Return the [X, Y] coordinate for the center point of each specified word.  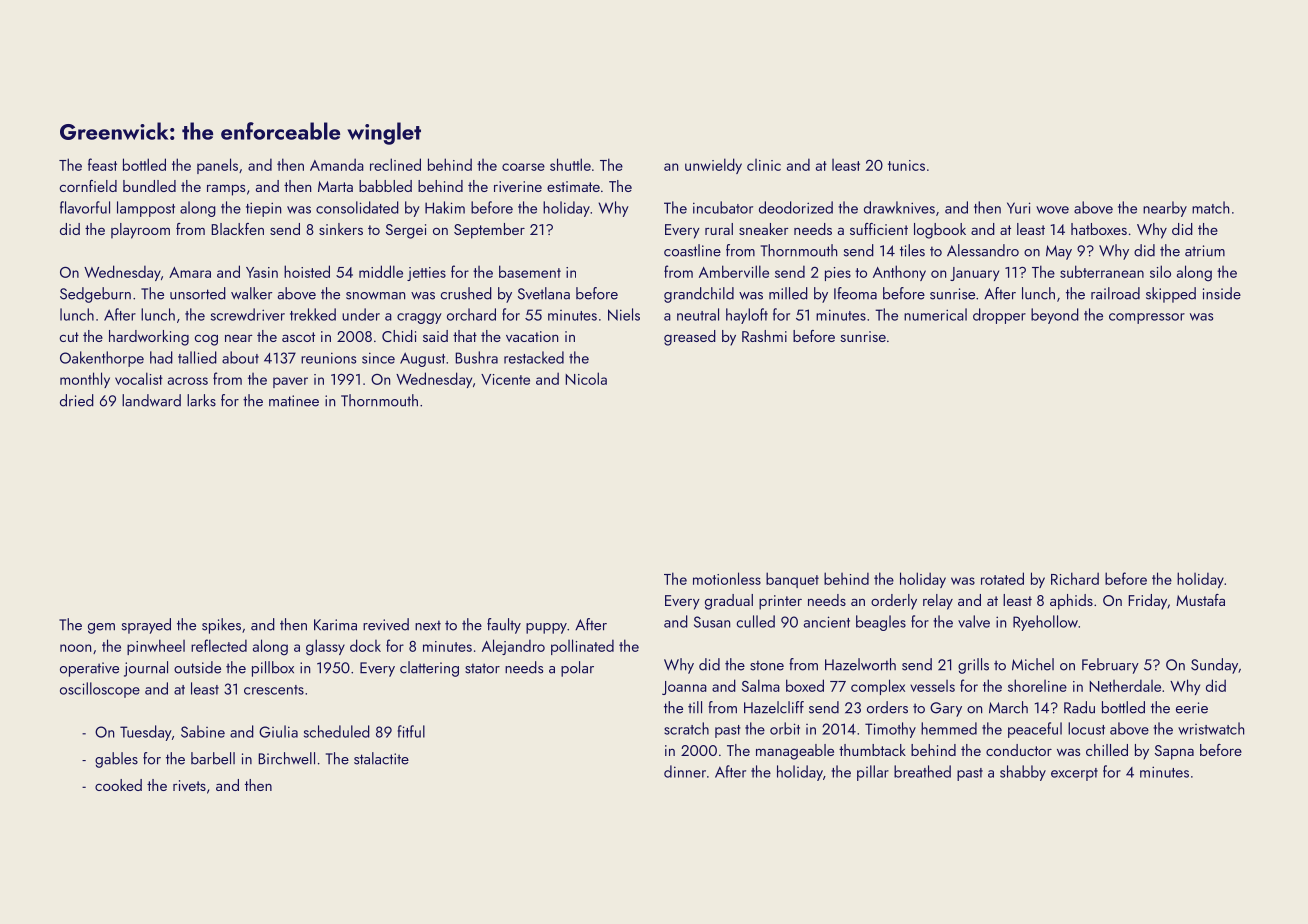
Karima [335, 625]
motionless [727, 578]
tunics [906, 165]
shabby [1023, 773]
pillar [873, 773]
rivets [189, 785]
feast [102, 164]
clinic [764, 165]
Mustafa [1200, 600]
